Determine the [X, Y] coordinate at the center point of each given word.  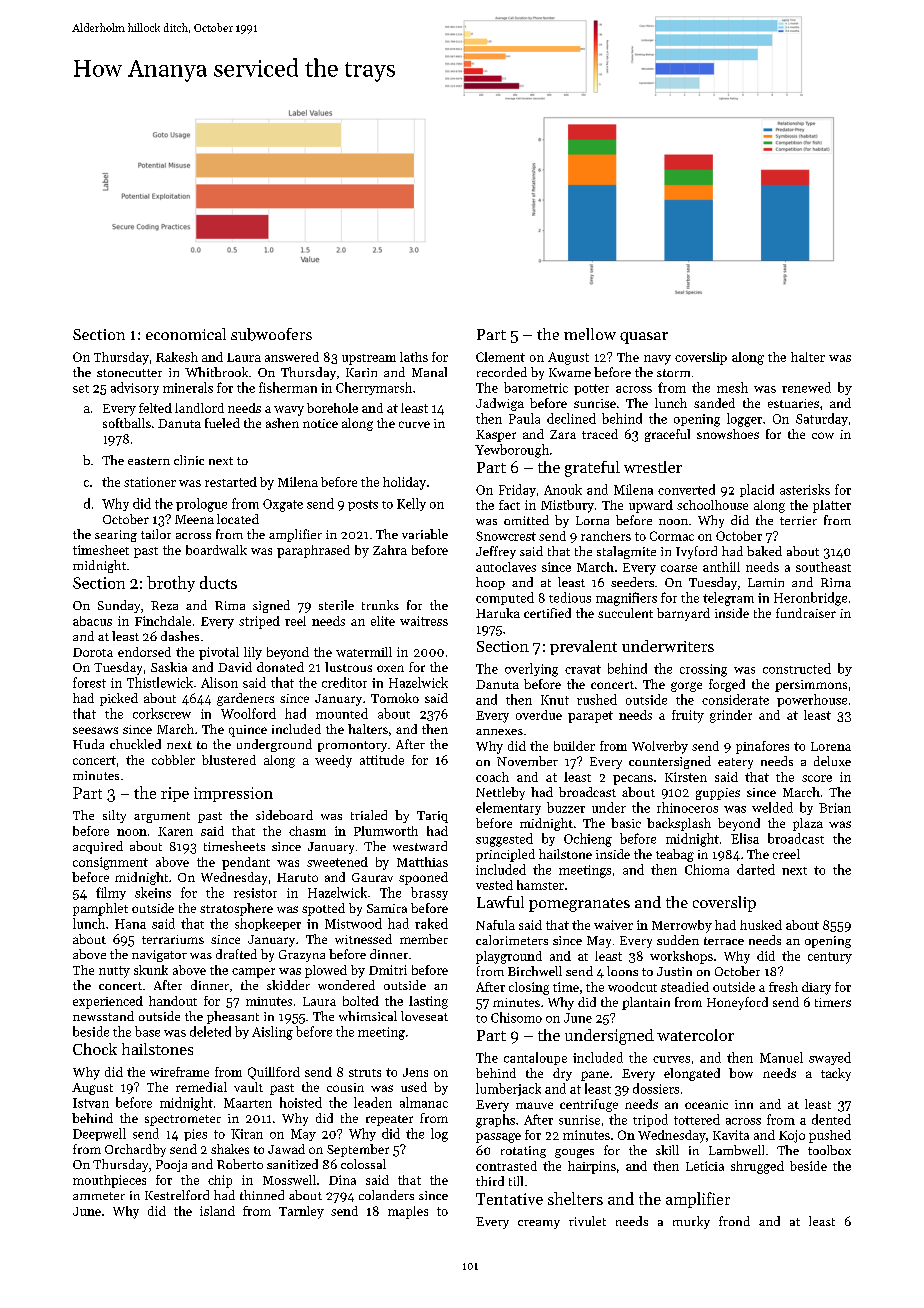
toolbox [829, 1150]
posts [363, 505]
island [217, 1211]
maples [408, 1212]
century [830, 958]
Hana [130, 924]
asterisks [805, 489]
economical [186, 334]
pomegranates [579, 905]
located [238, 519]
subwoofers [271, 334]
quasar [644, 338]
